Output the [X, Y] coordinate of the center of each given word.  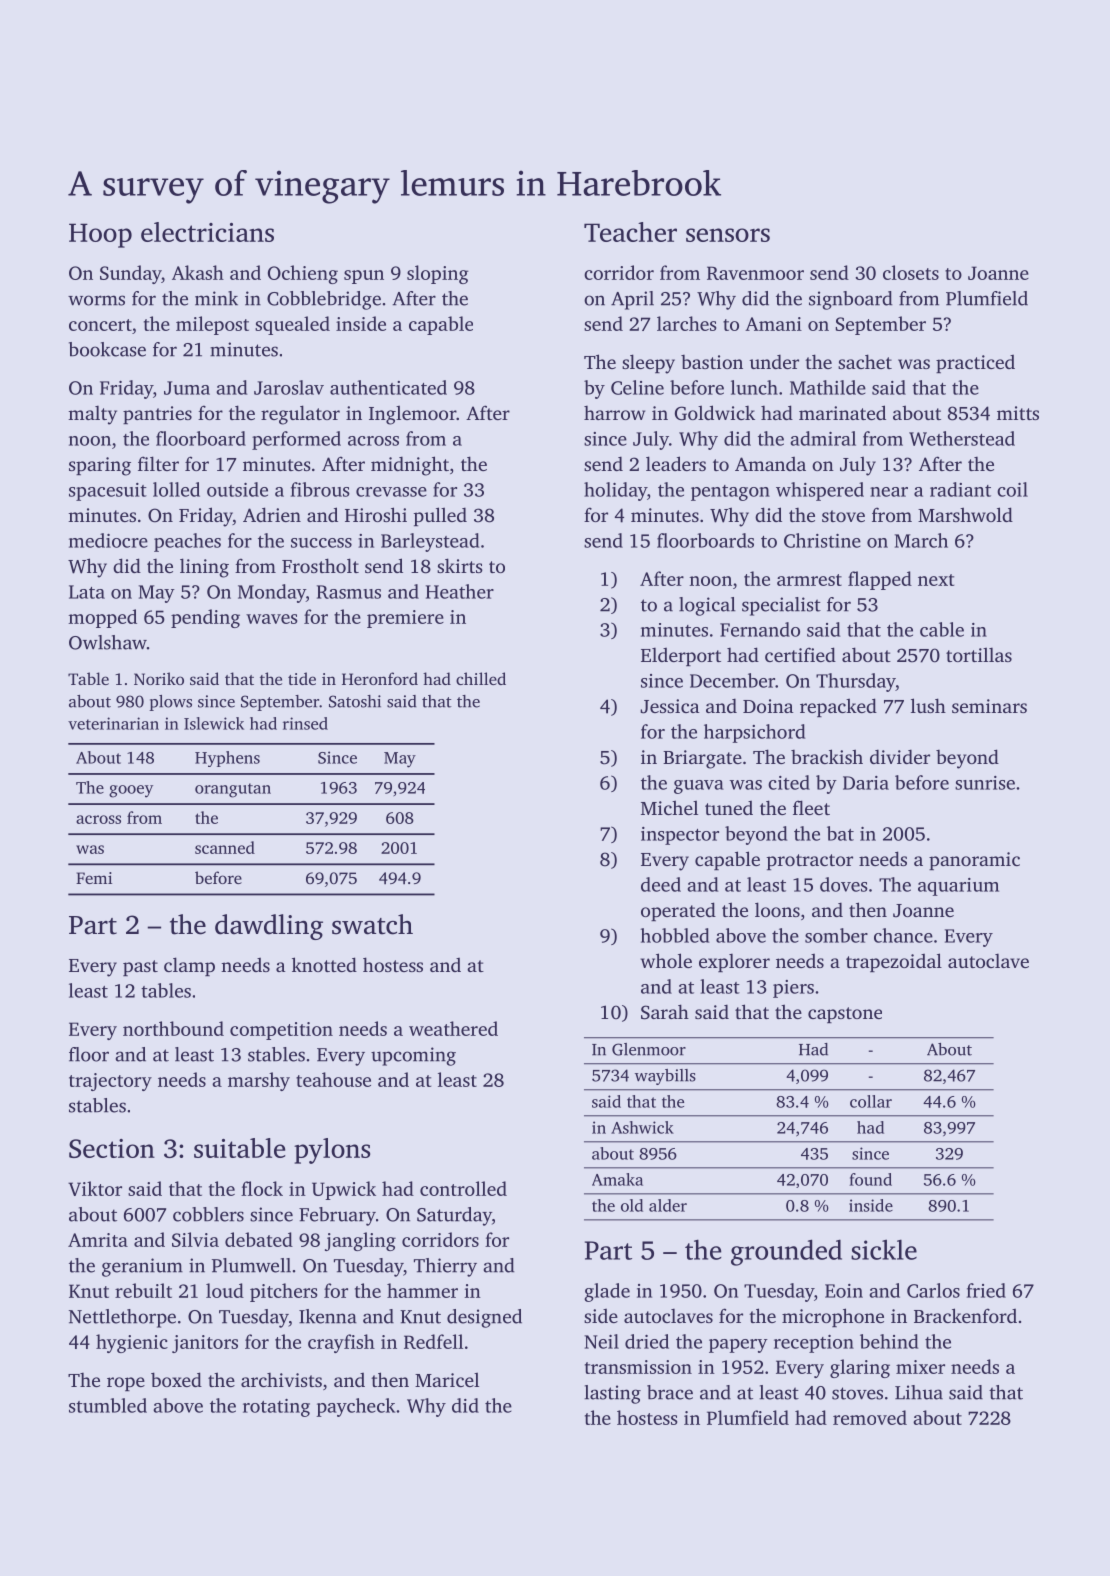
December [732, 680]
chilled [481, 678]
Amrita [98, 1240]
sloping [438, 274]
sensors [728, 235]
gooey [131, 791]
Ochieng [303, 274]
